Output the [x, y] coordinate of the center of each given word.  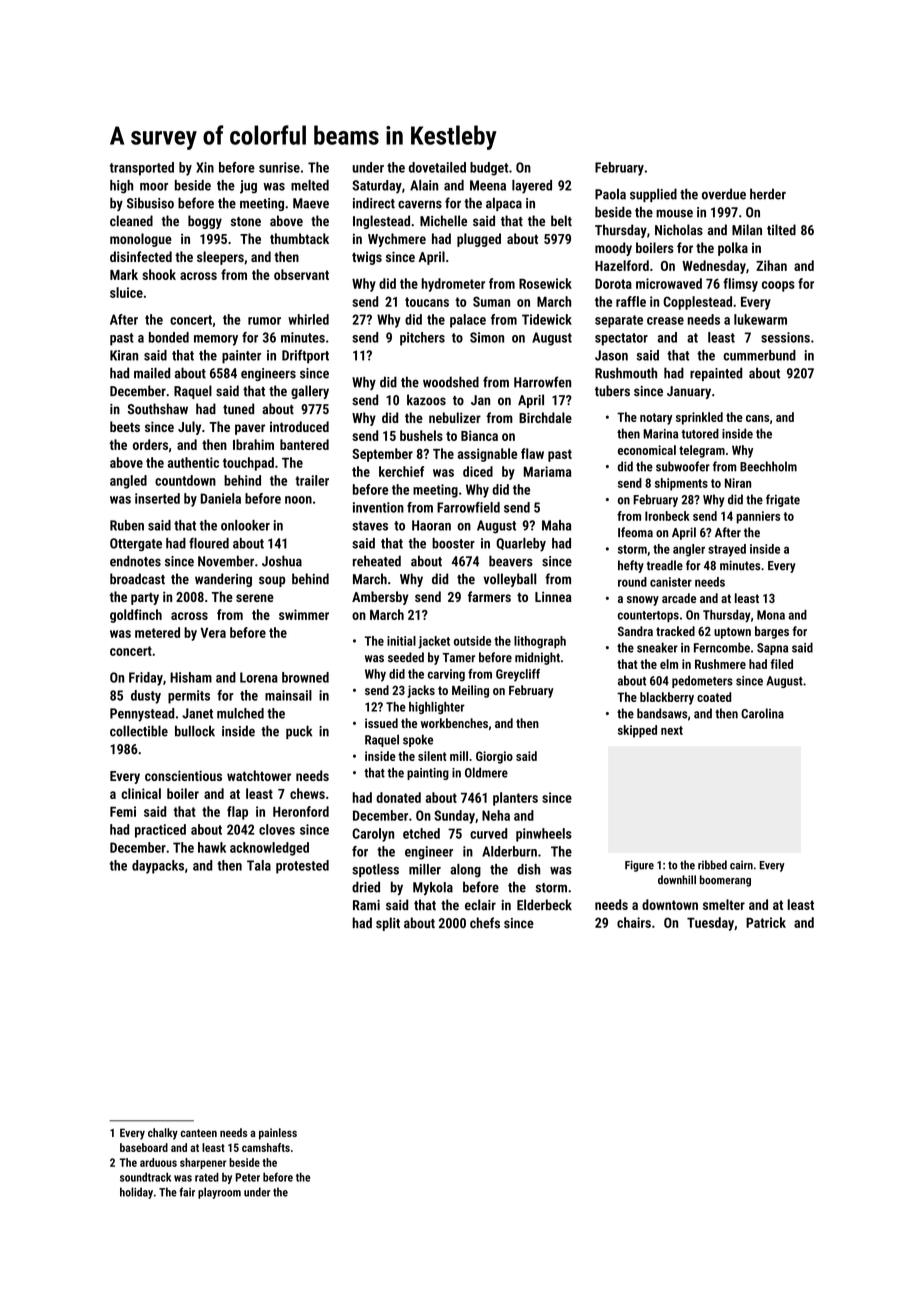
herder [768, 194]
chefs [485, 923]
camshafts [266, 1147]
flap [237, 813]
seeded [406, 657]
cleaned [131, 221]
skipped [637, 731]
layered [532, 187]
